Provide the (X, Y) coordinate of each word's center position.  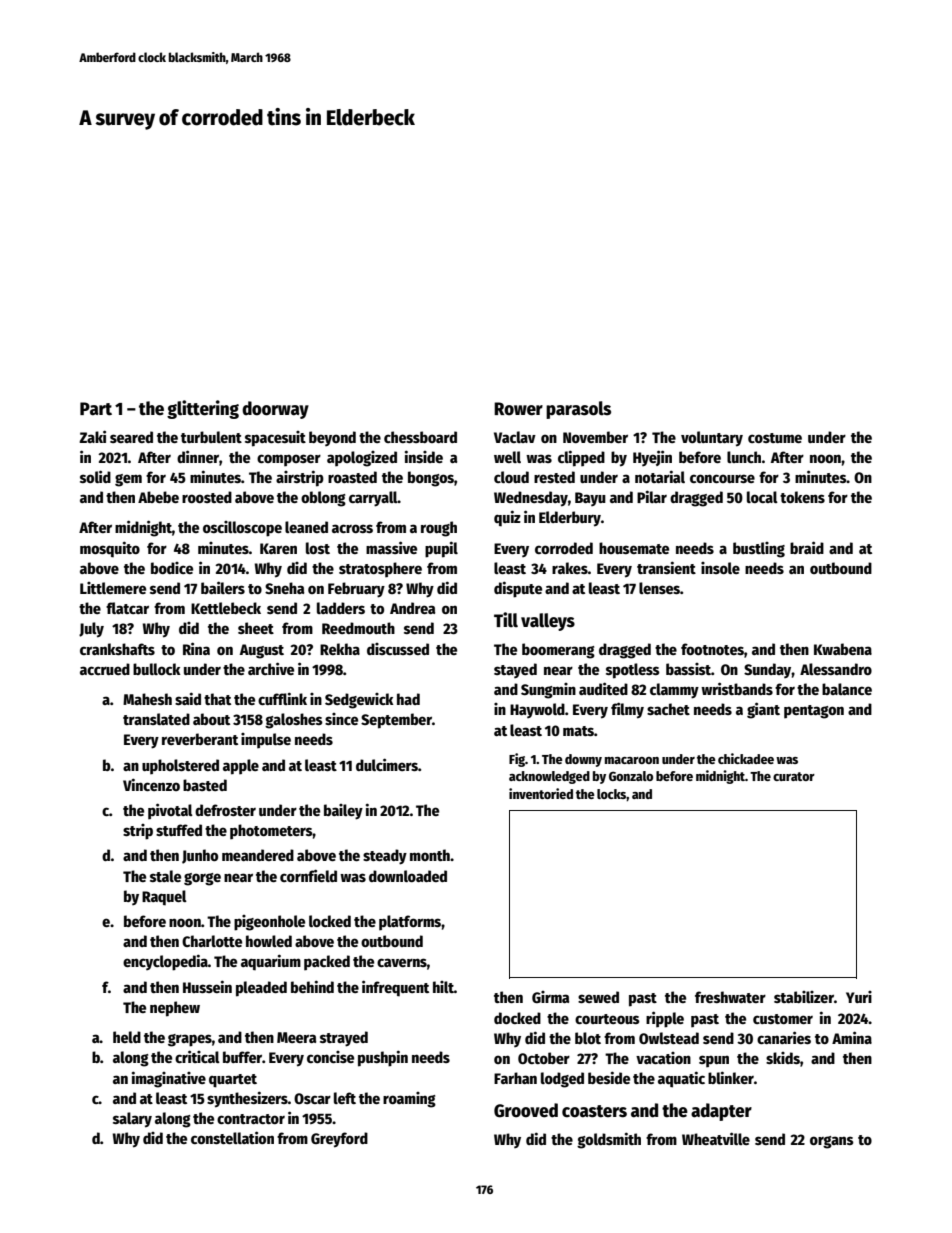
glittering (203, 409)
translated (156, 719)
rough (439, 529)
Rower (518, 409)
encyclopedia (165, 962)
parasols (578, 410)
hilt (443, 987)
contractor (251, 1119)
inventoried (541, 793)
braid (807, 547)
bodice (172, 568)
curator (794, 776)
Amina (852, 1037)
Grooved (526, 1110)
